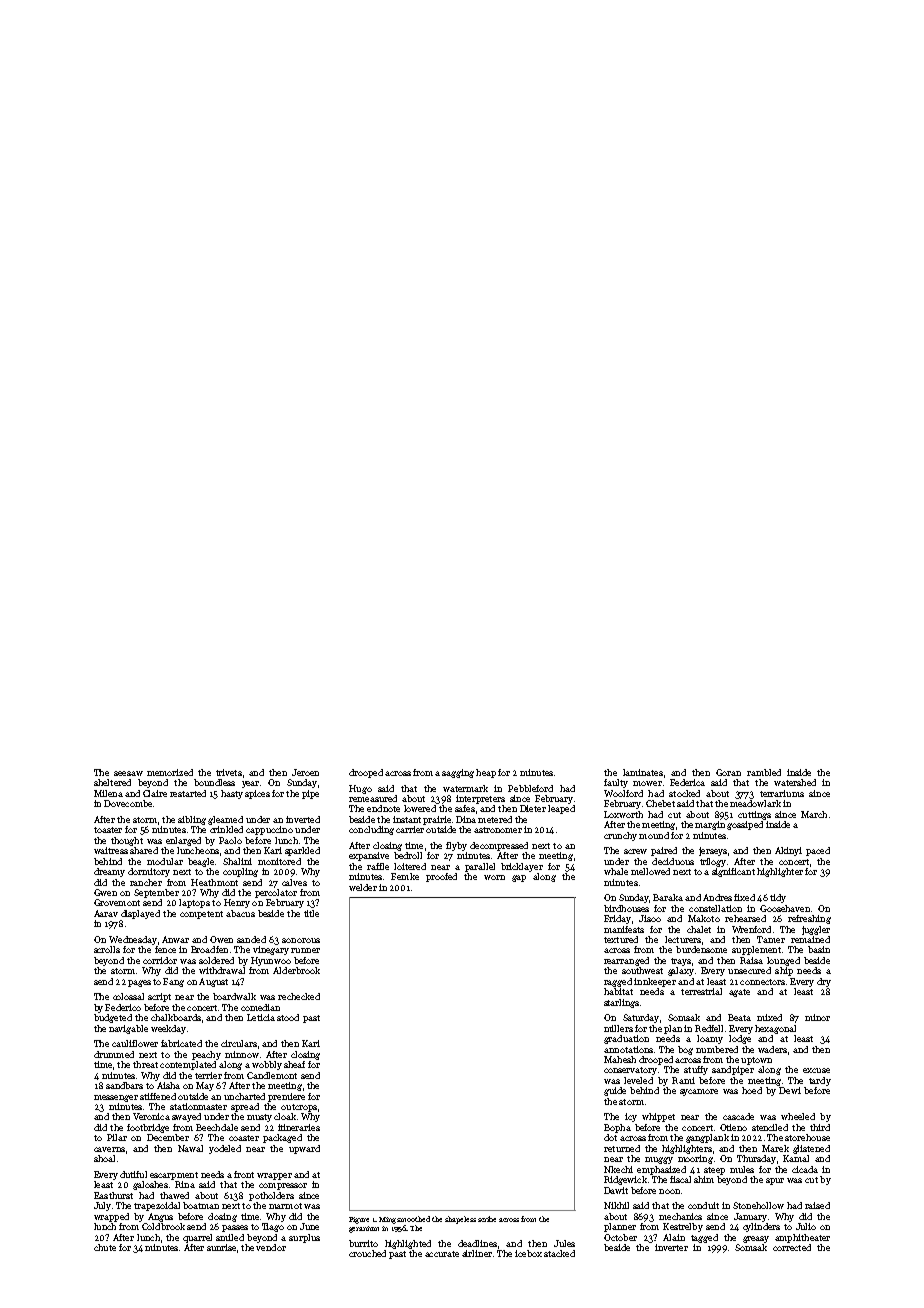 This image has width=924, height=1308. I want to click on Hyunwoo, so click(271, 961).
